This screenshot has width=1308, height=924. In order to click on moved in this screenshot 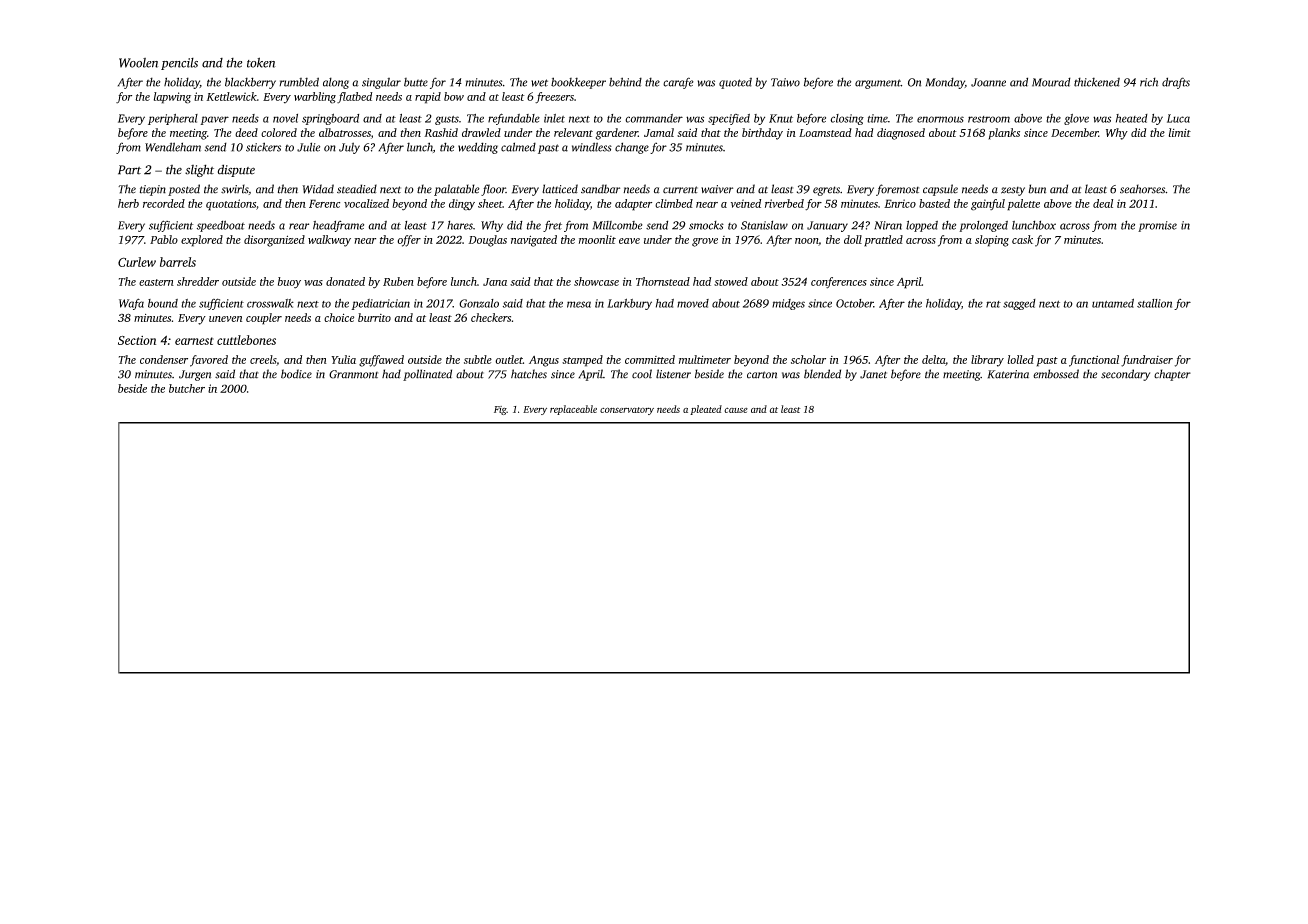, I will do `click(693, 303)`.
